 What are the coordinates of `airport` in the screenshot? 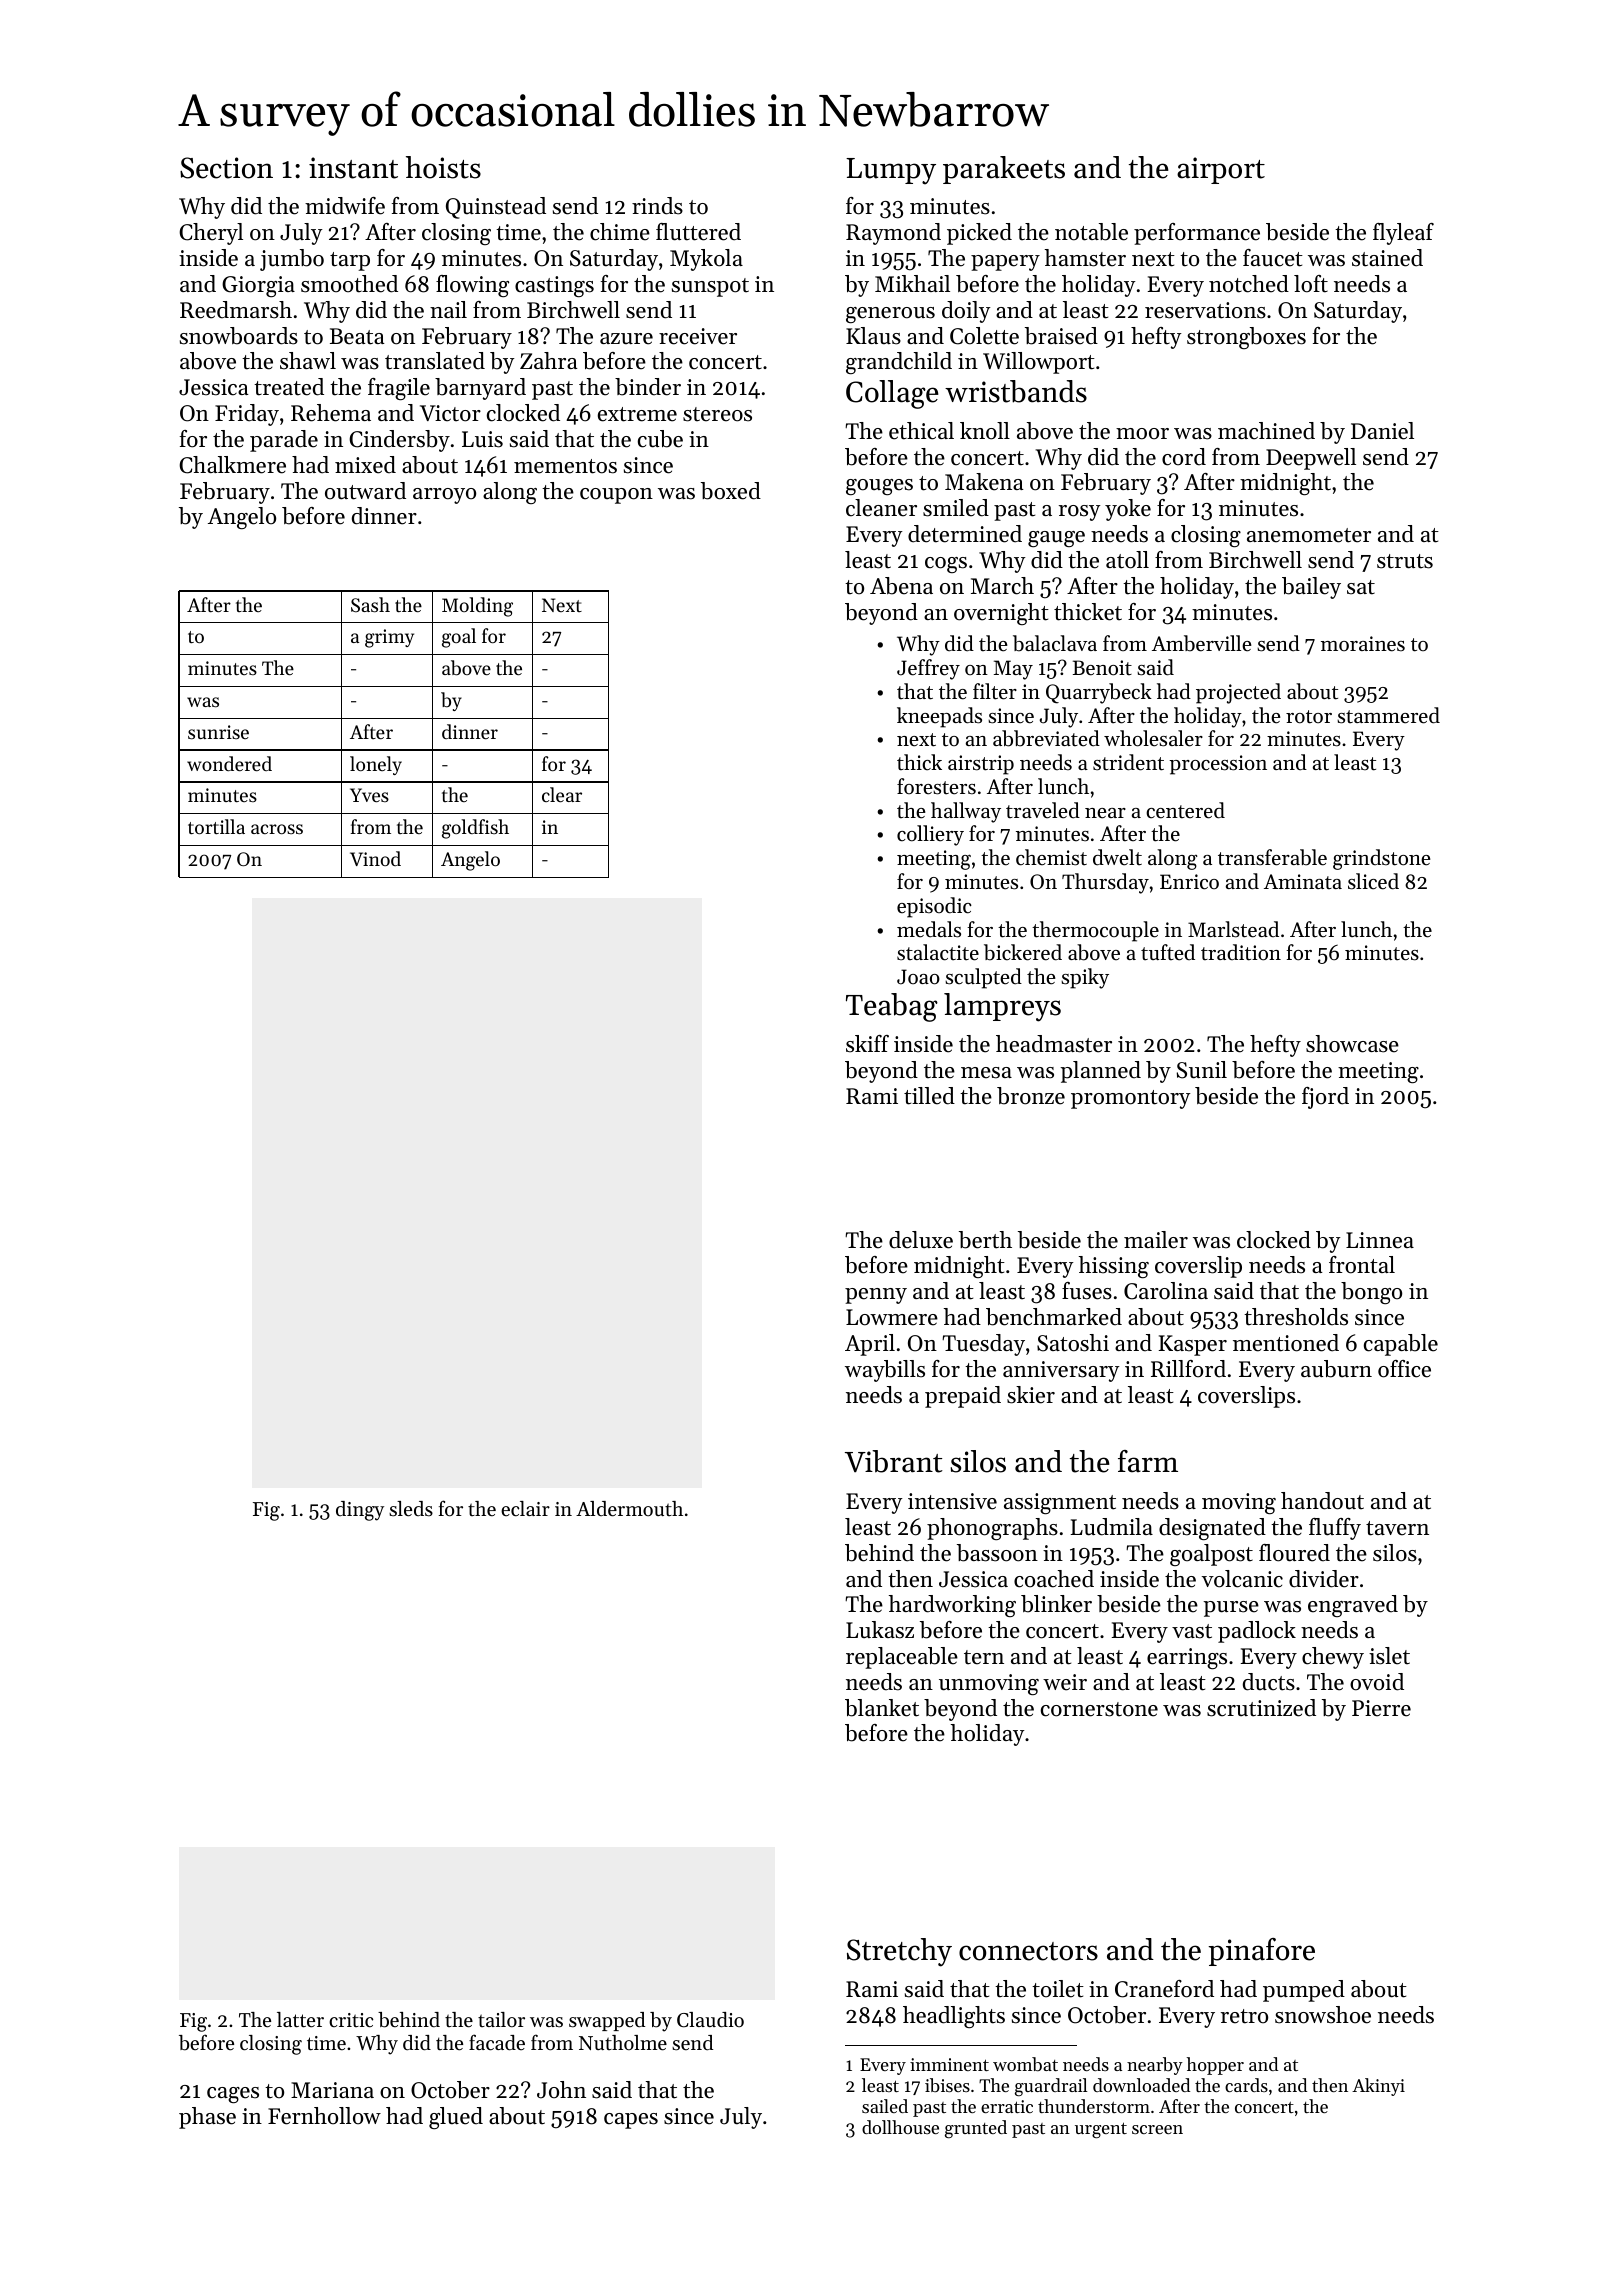 It's located at (1221, 170).
